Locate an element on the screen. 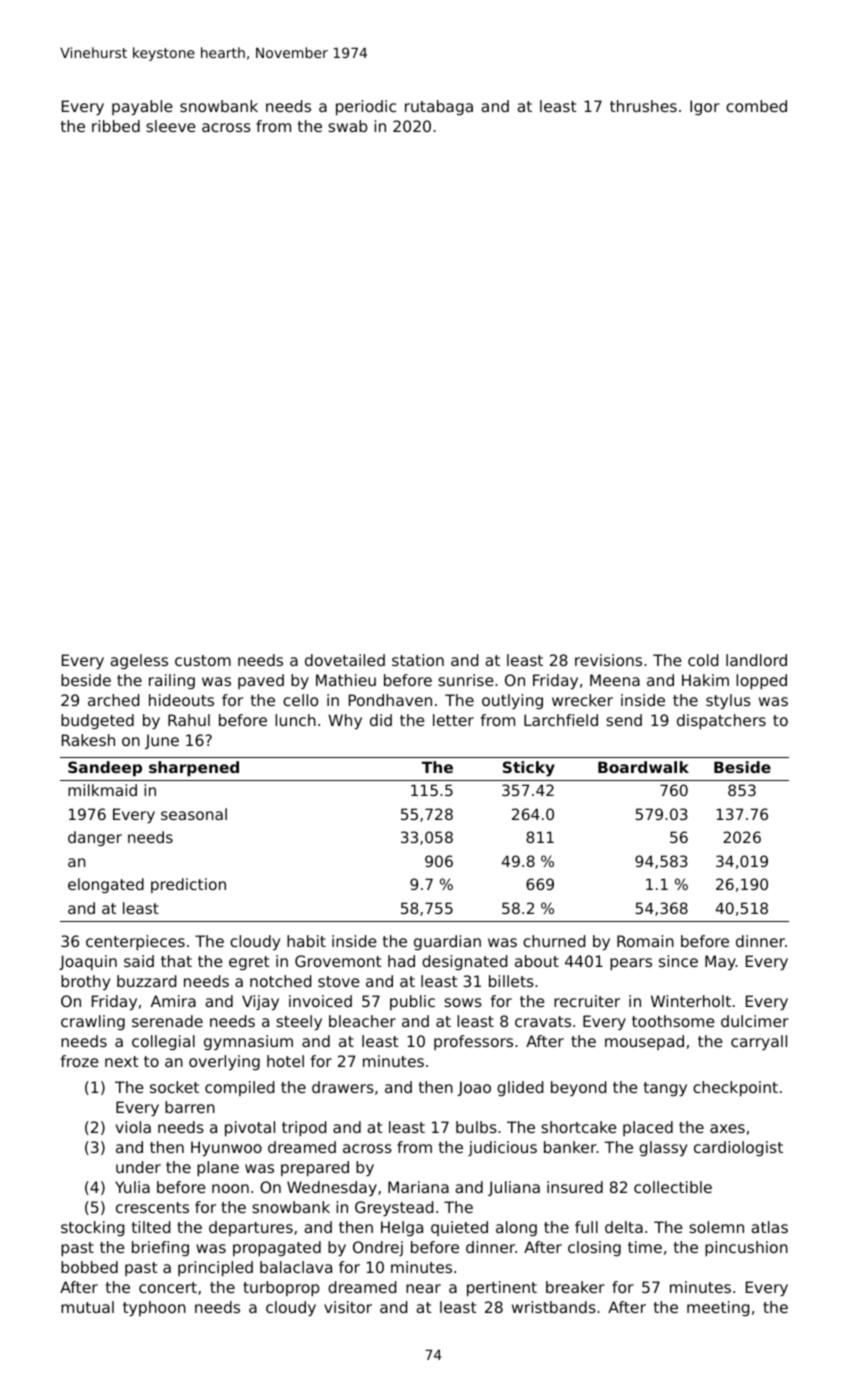 The height and width of the screenshot is (1400, 849). typhoon is located at coordinates (154, 1308).
